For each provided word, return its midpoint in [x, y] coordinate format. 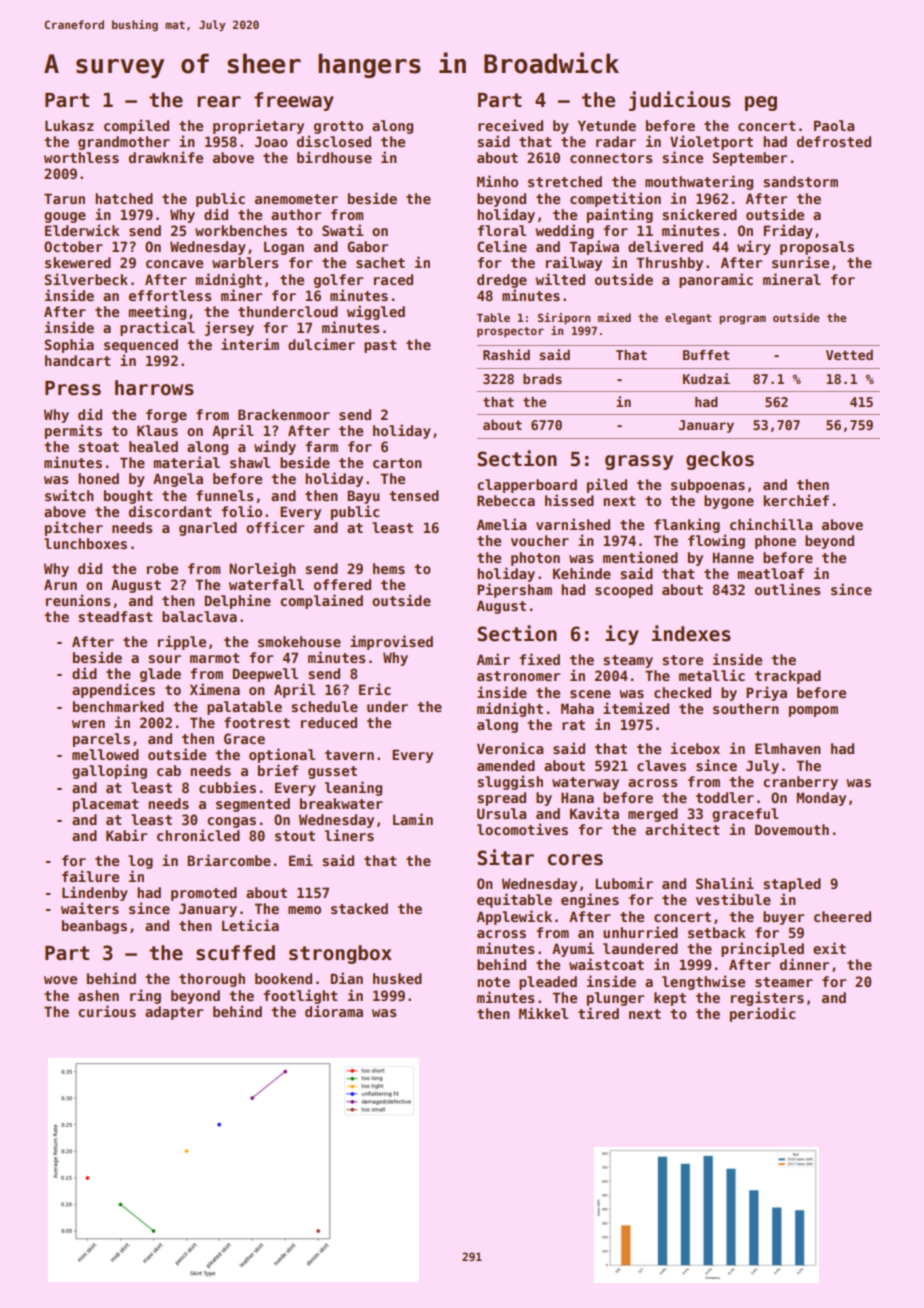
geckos [720, 460]
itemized [636, 708]
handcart [78, 360]
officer [275, 527]
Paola [834, 125]
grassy [639, 462]
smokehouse [299, 641]
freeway [294, 101]
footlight [300, 996]
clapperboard [527, 486]
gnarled [208, 529]
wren [88, 724]
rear [219, 102]
